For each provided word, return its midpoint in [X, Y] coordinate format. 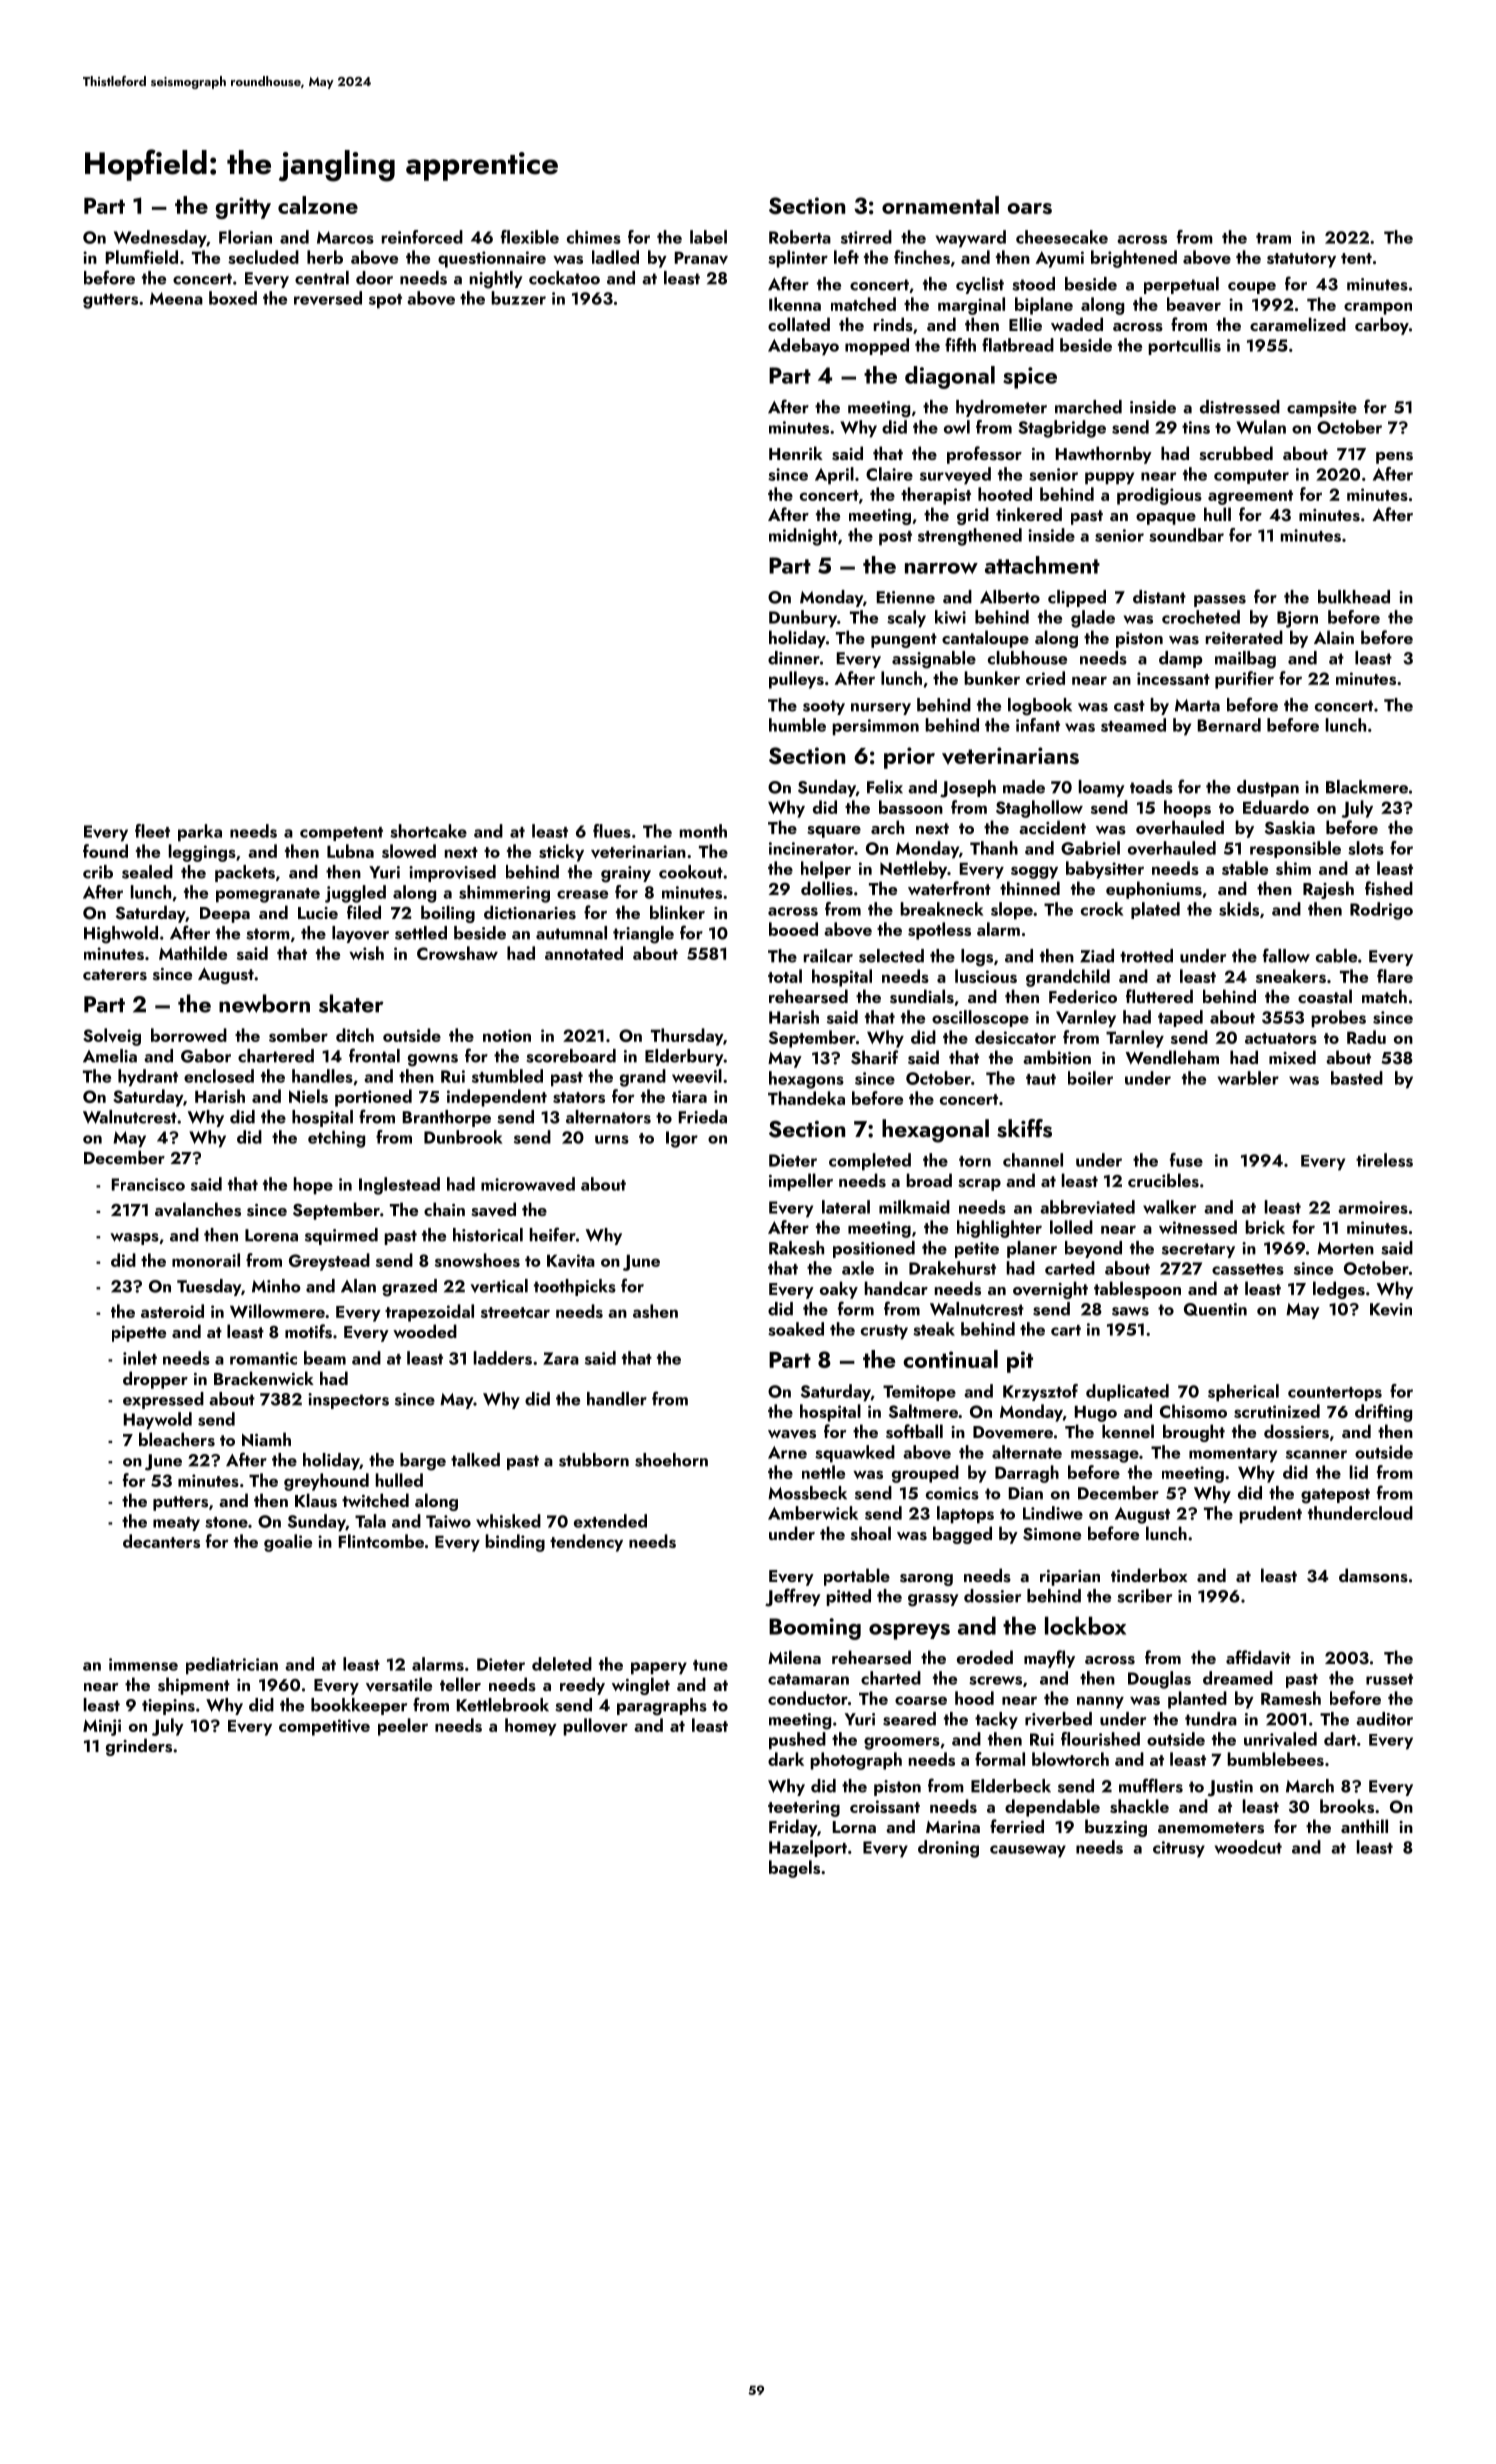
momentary [1233, 1455]
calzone [318, 205]
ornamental [940, 205]
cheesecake [1062, 237]
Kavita [571, 1260]
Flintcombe [381, 1541]
